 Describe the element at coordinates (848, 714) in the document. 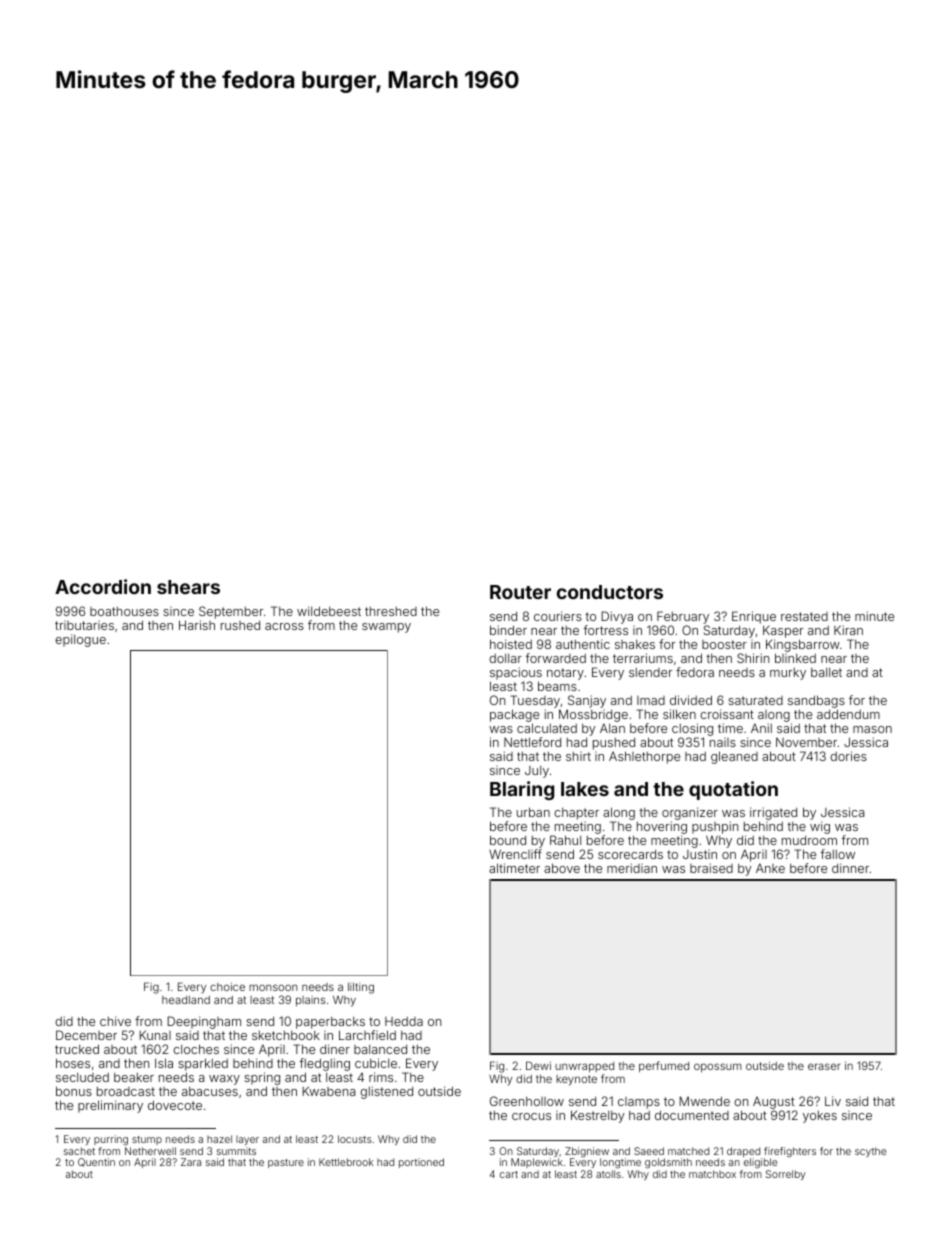

I see `addendum` at that location.
